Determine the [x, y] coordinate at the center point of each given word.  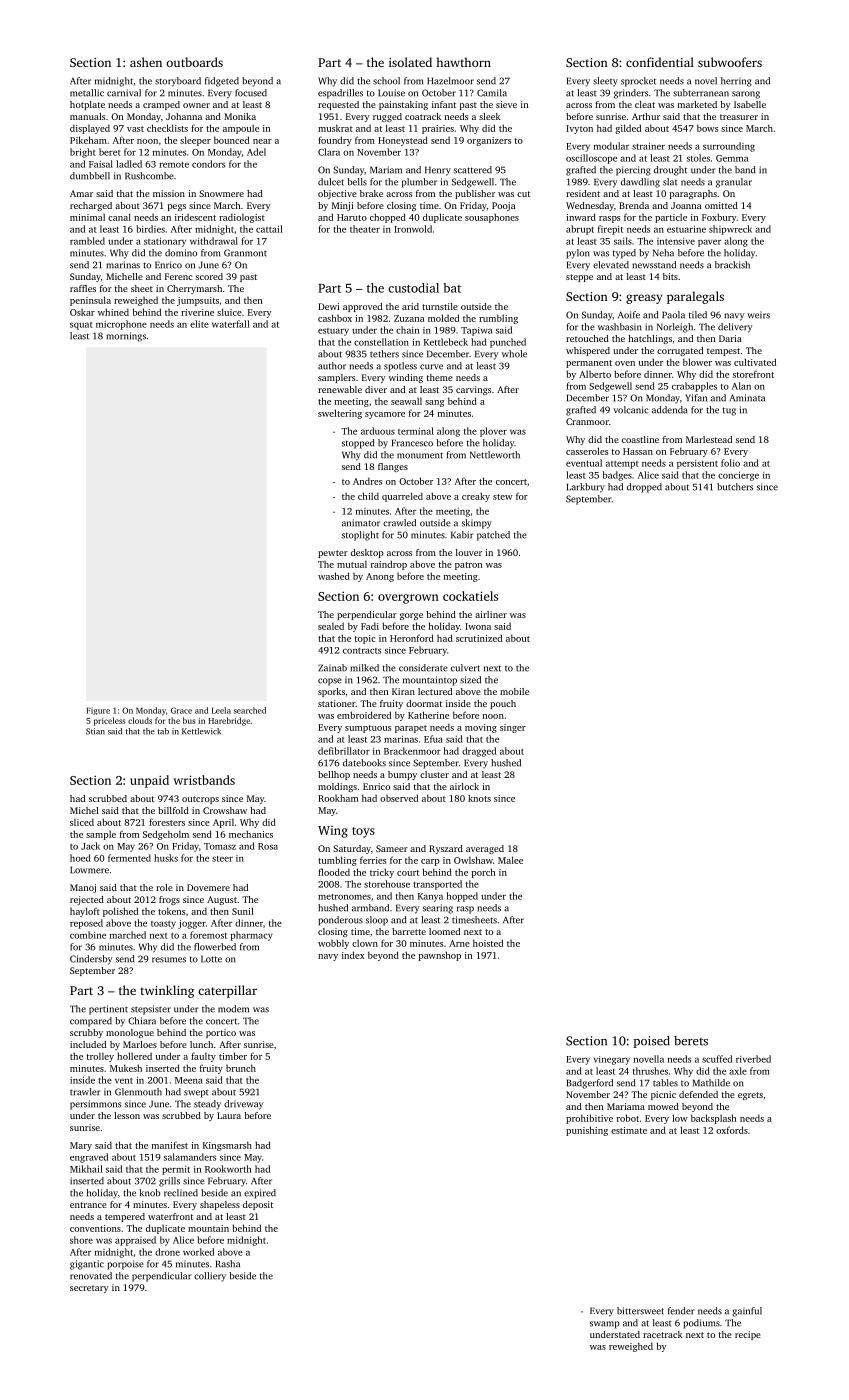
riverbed [753, 1059]
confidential [660, 62]
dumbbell [90, 176]
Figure [98, 711]
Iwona [478, 626]
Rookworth [228, 1169]
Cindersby [91, 960]
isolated [410, 62]
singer [513, 728]
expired [260, 1194]
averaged [485, 849]
